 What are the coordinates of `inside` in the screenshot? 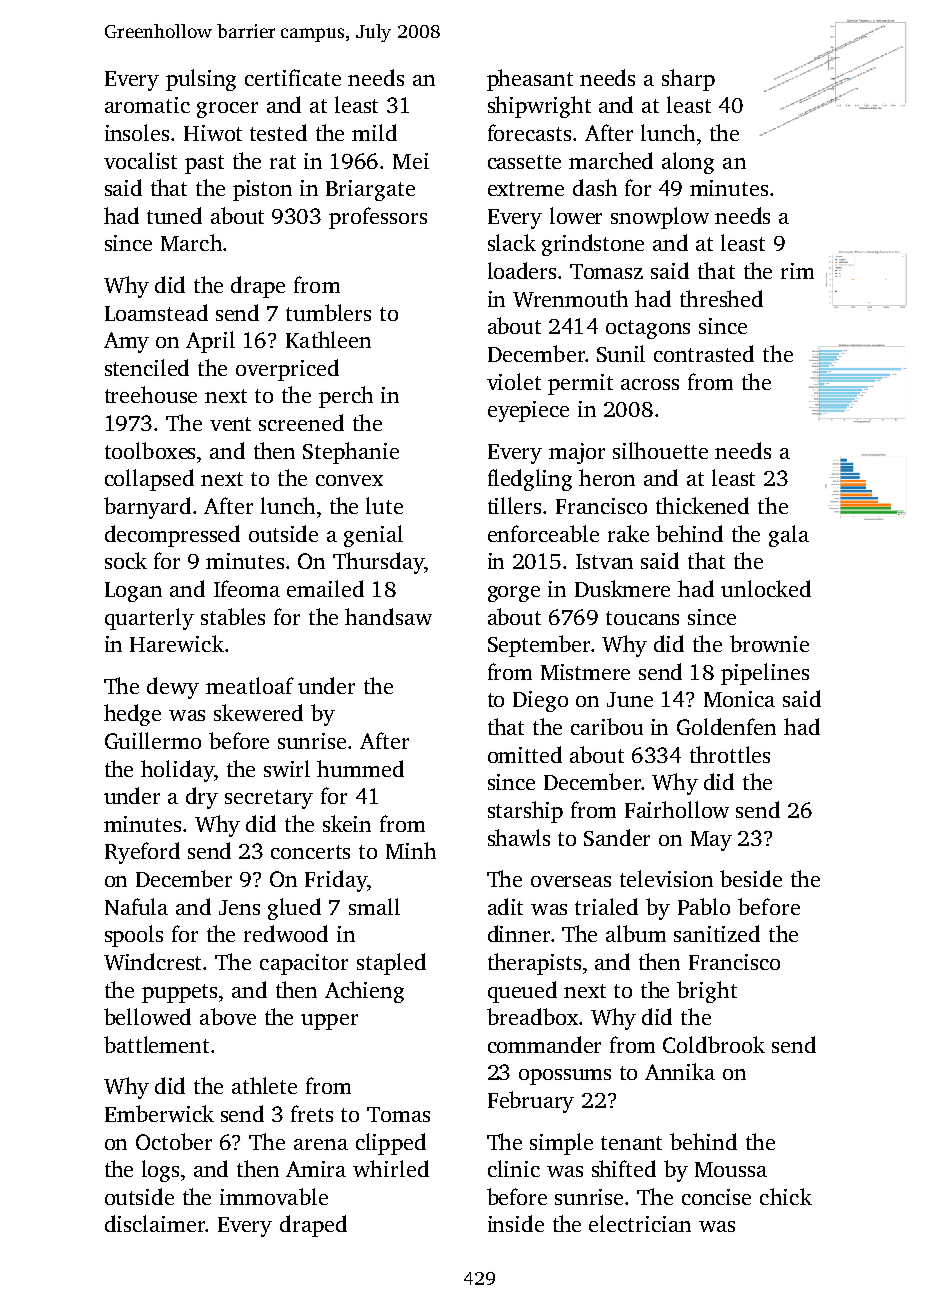 It's located at (516, 1223).
